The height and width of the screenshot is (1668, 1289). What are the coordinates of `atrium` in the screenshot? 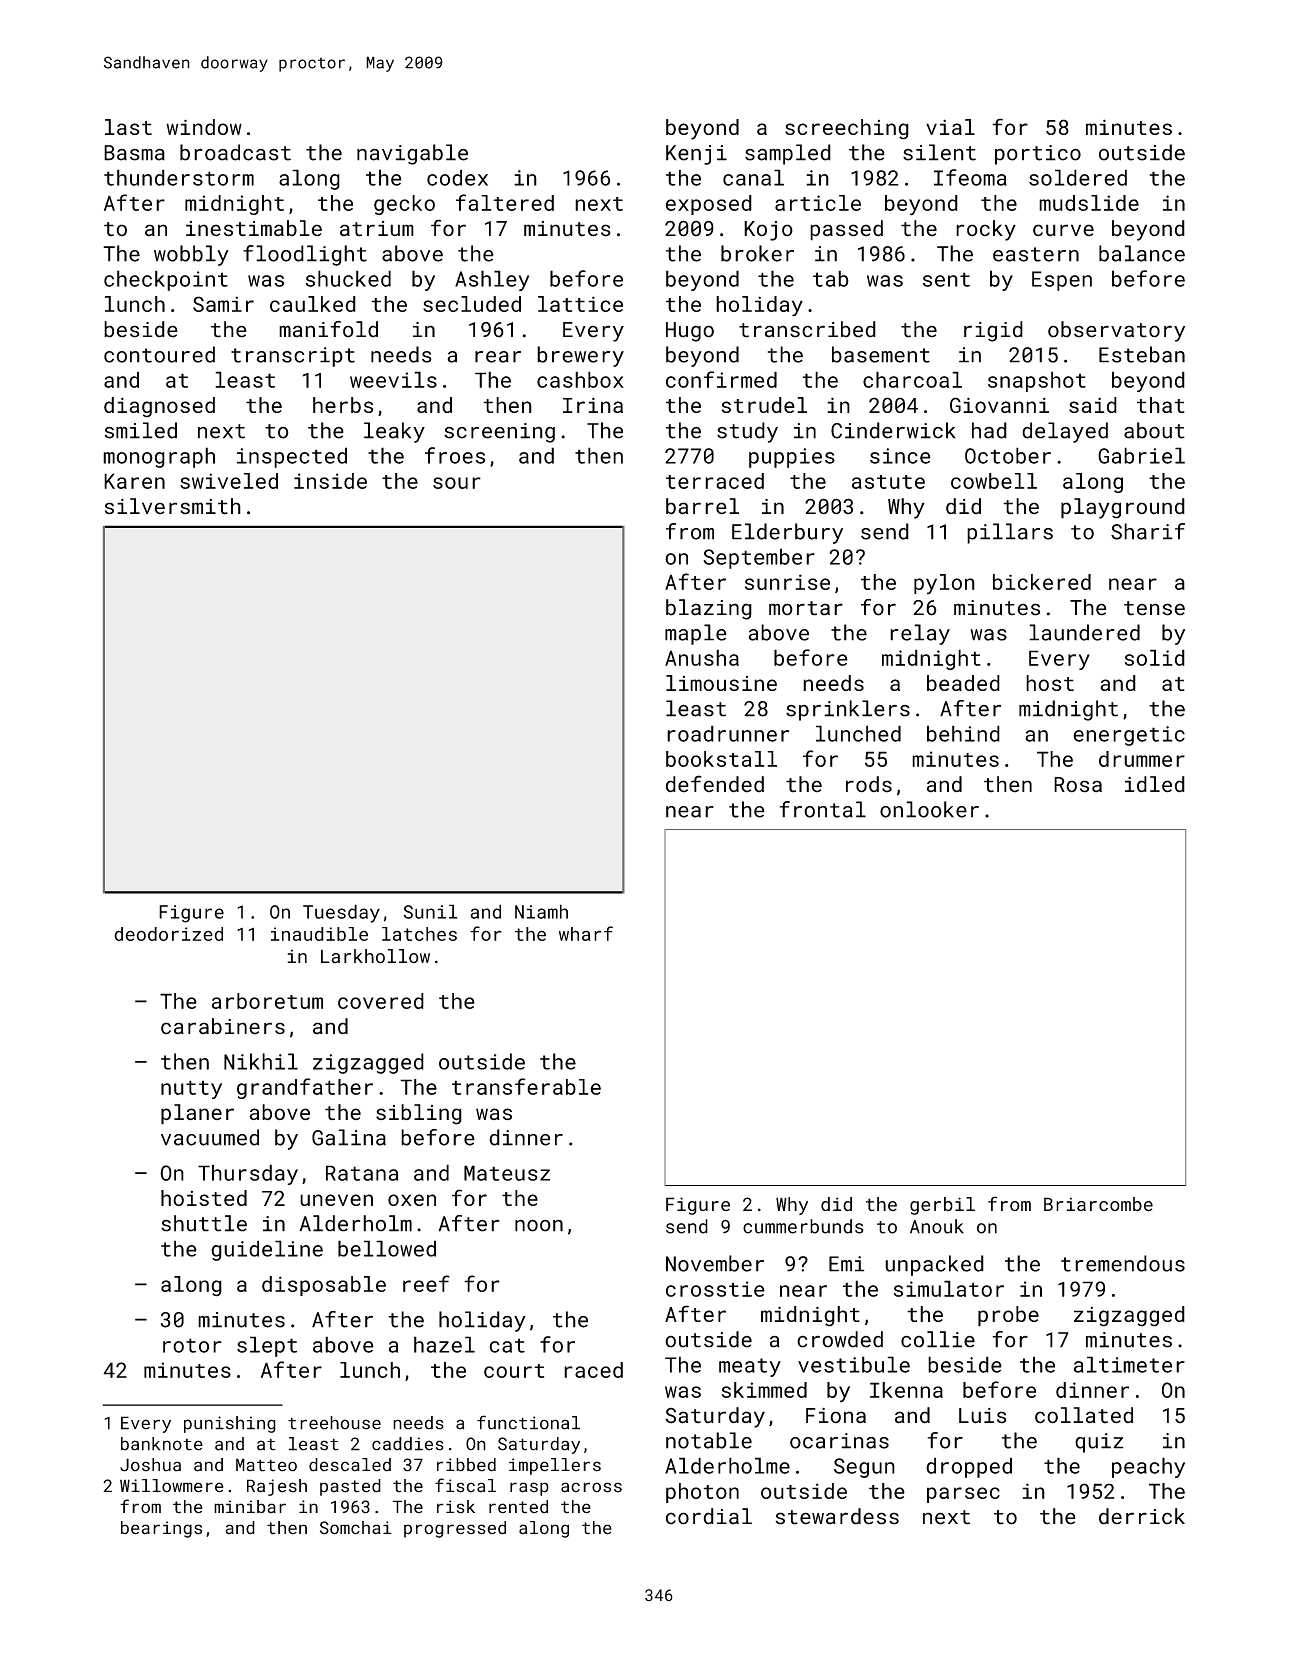 It's located at (377, 229).
